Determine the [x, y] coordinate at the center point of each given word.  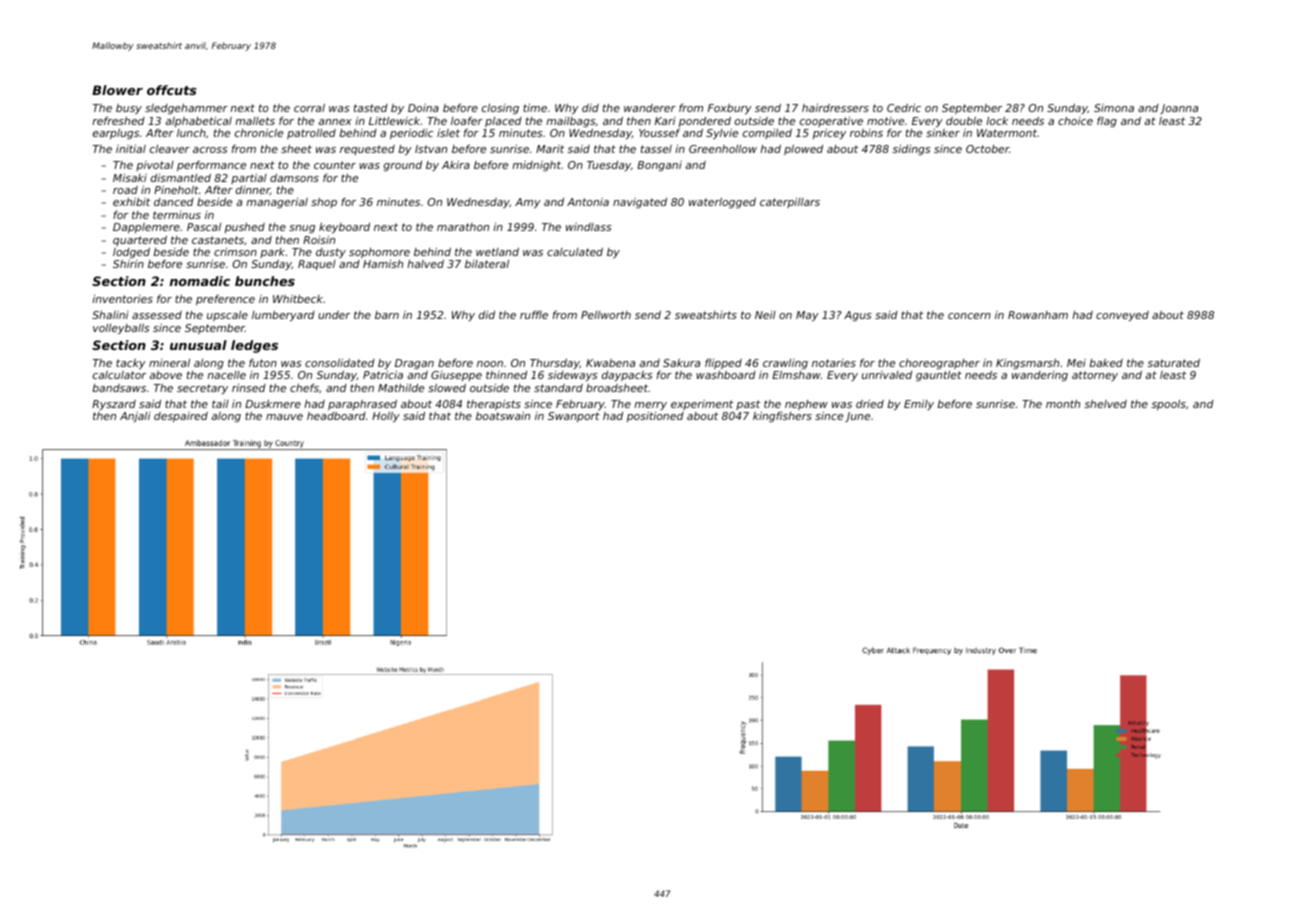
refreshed [118, 121]
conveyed [1122, 316]
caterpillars [790, 203]
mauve [284, 417]
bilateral [487, 264]
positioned [655, 417]
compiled [767, 134]
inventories [122, 299]
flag [1107, 122]
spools [1168, 405]
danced [174, 202]
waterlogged [722, 203]
